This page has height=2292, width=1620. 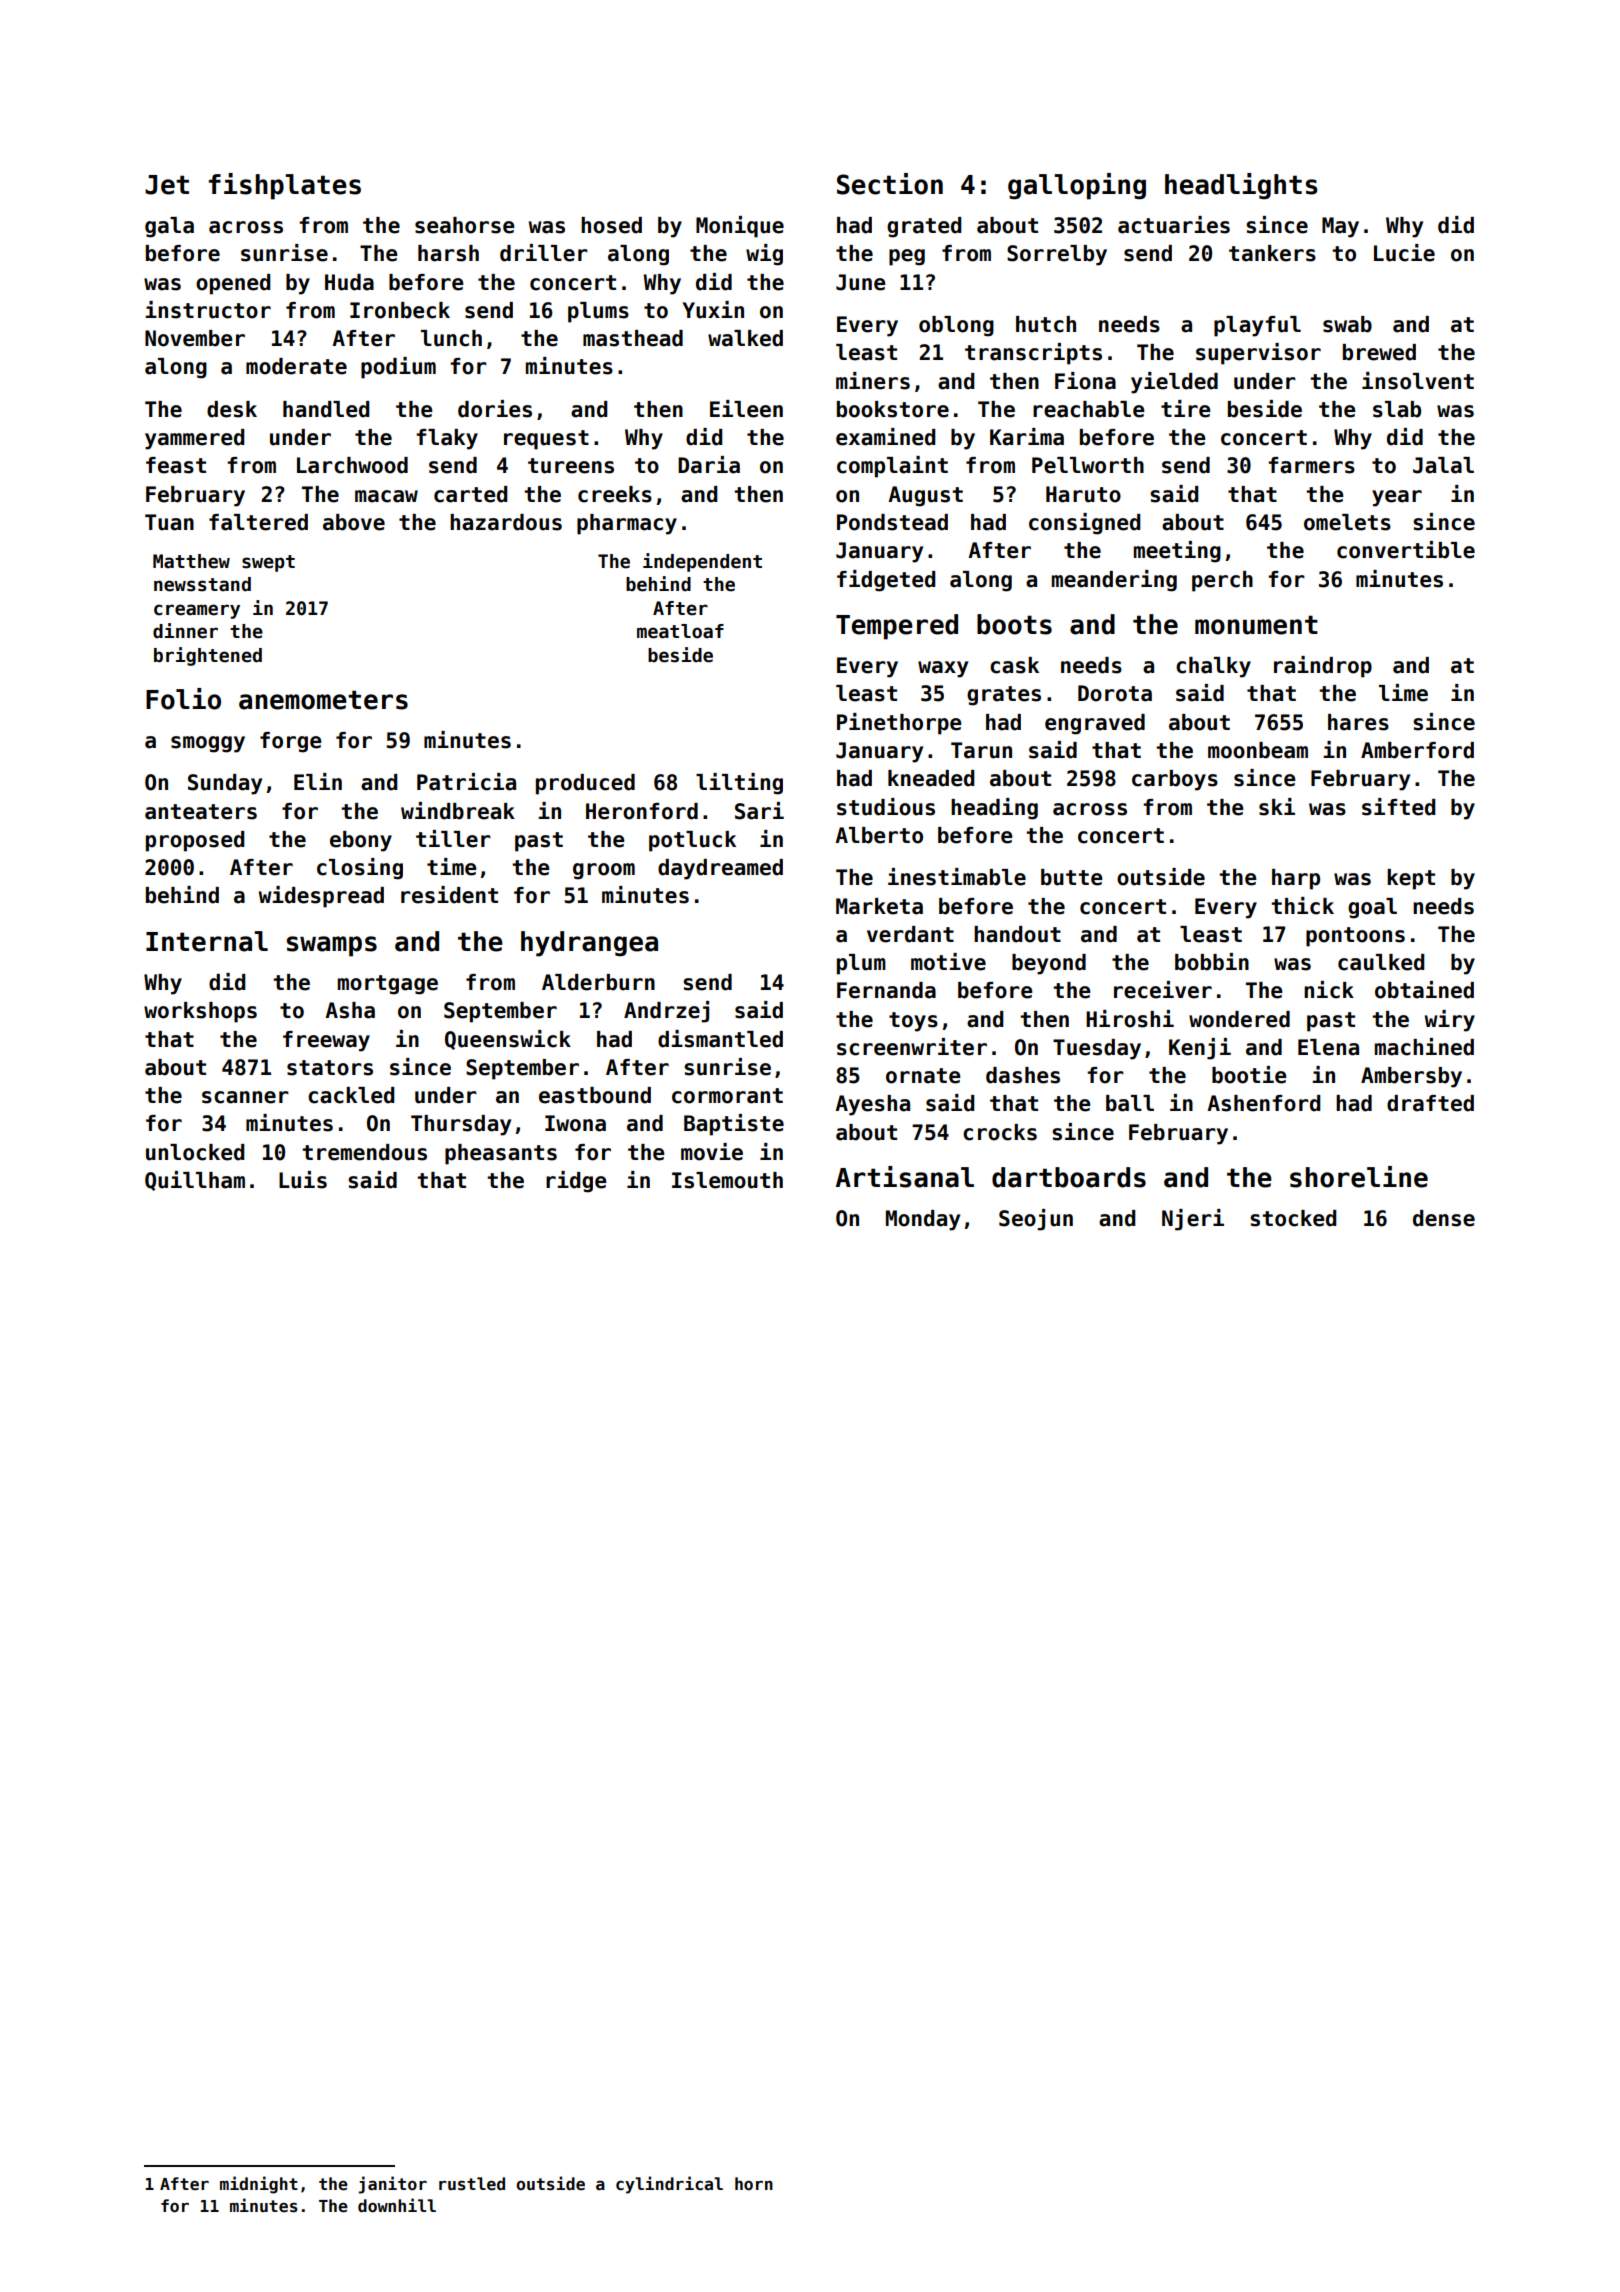 I want to click on horn, so click(x=754, y=2183).
